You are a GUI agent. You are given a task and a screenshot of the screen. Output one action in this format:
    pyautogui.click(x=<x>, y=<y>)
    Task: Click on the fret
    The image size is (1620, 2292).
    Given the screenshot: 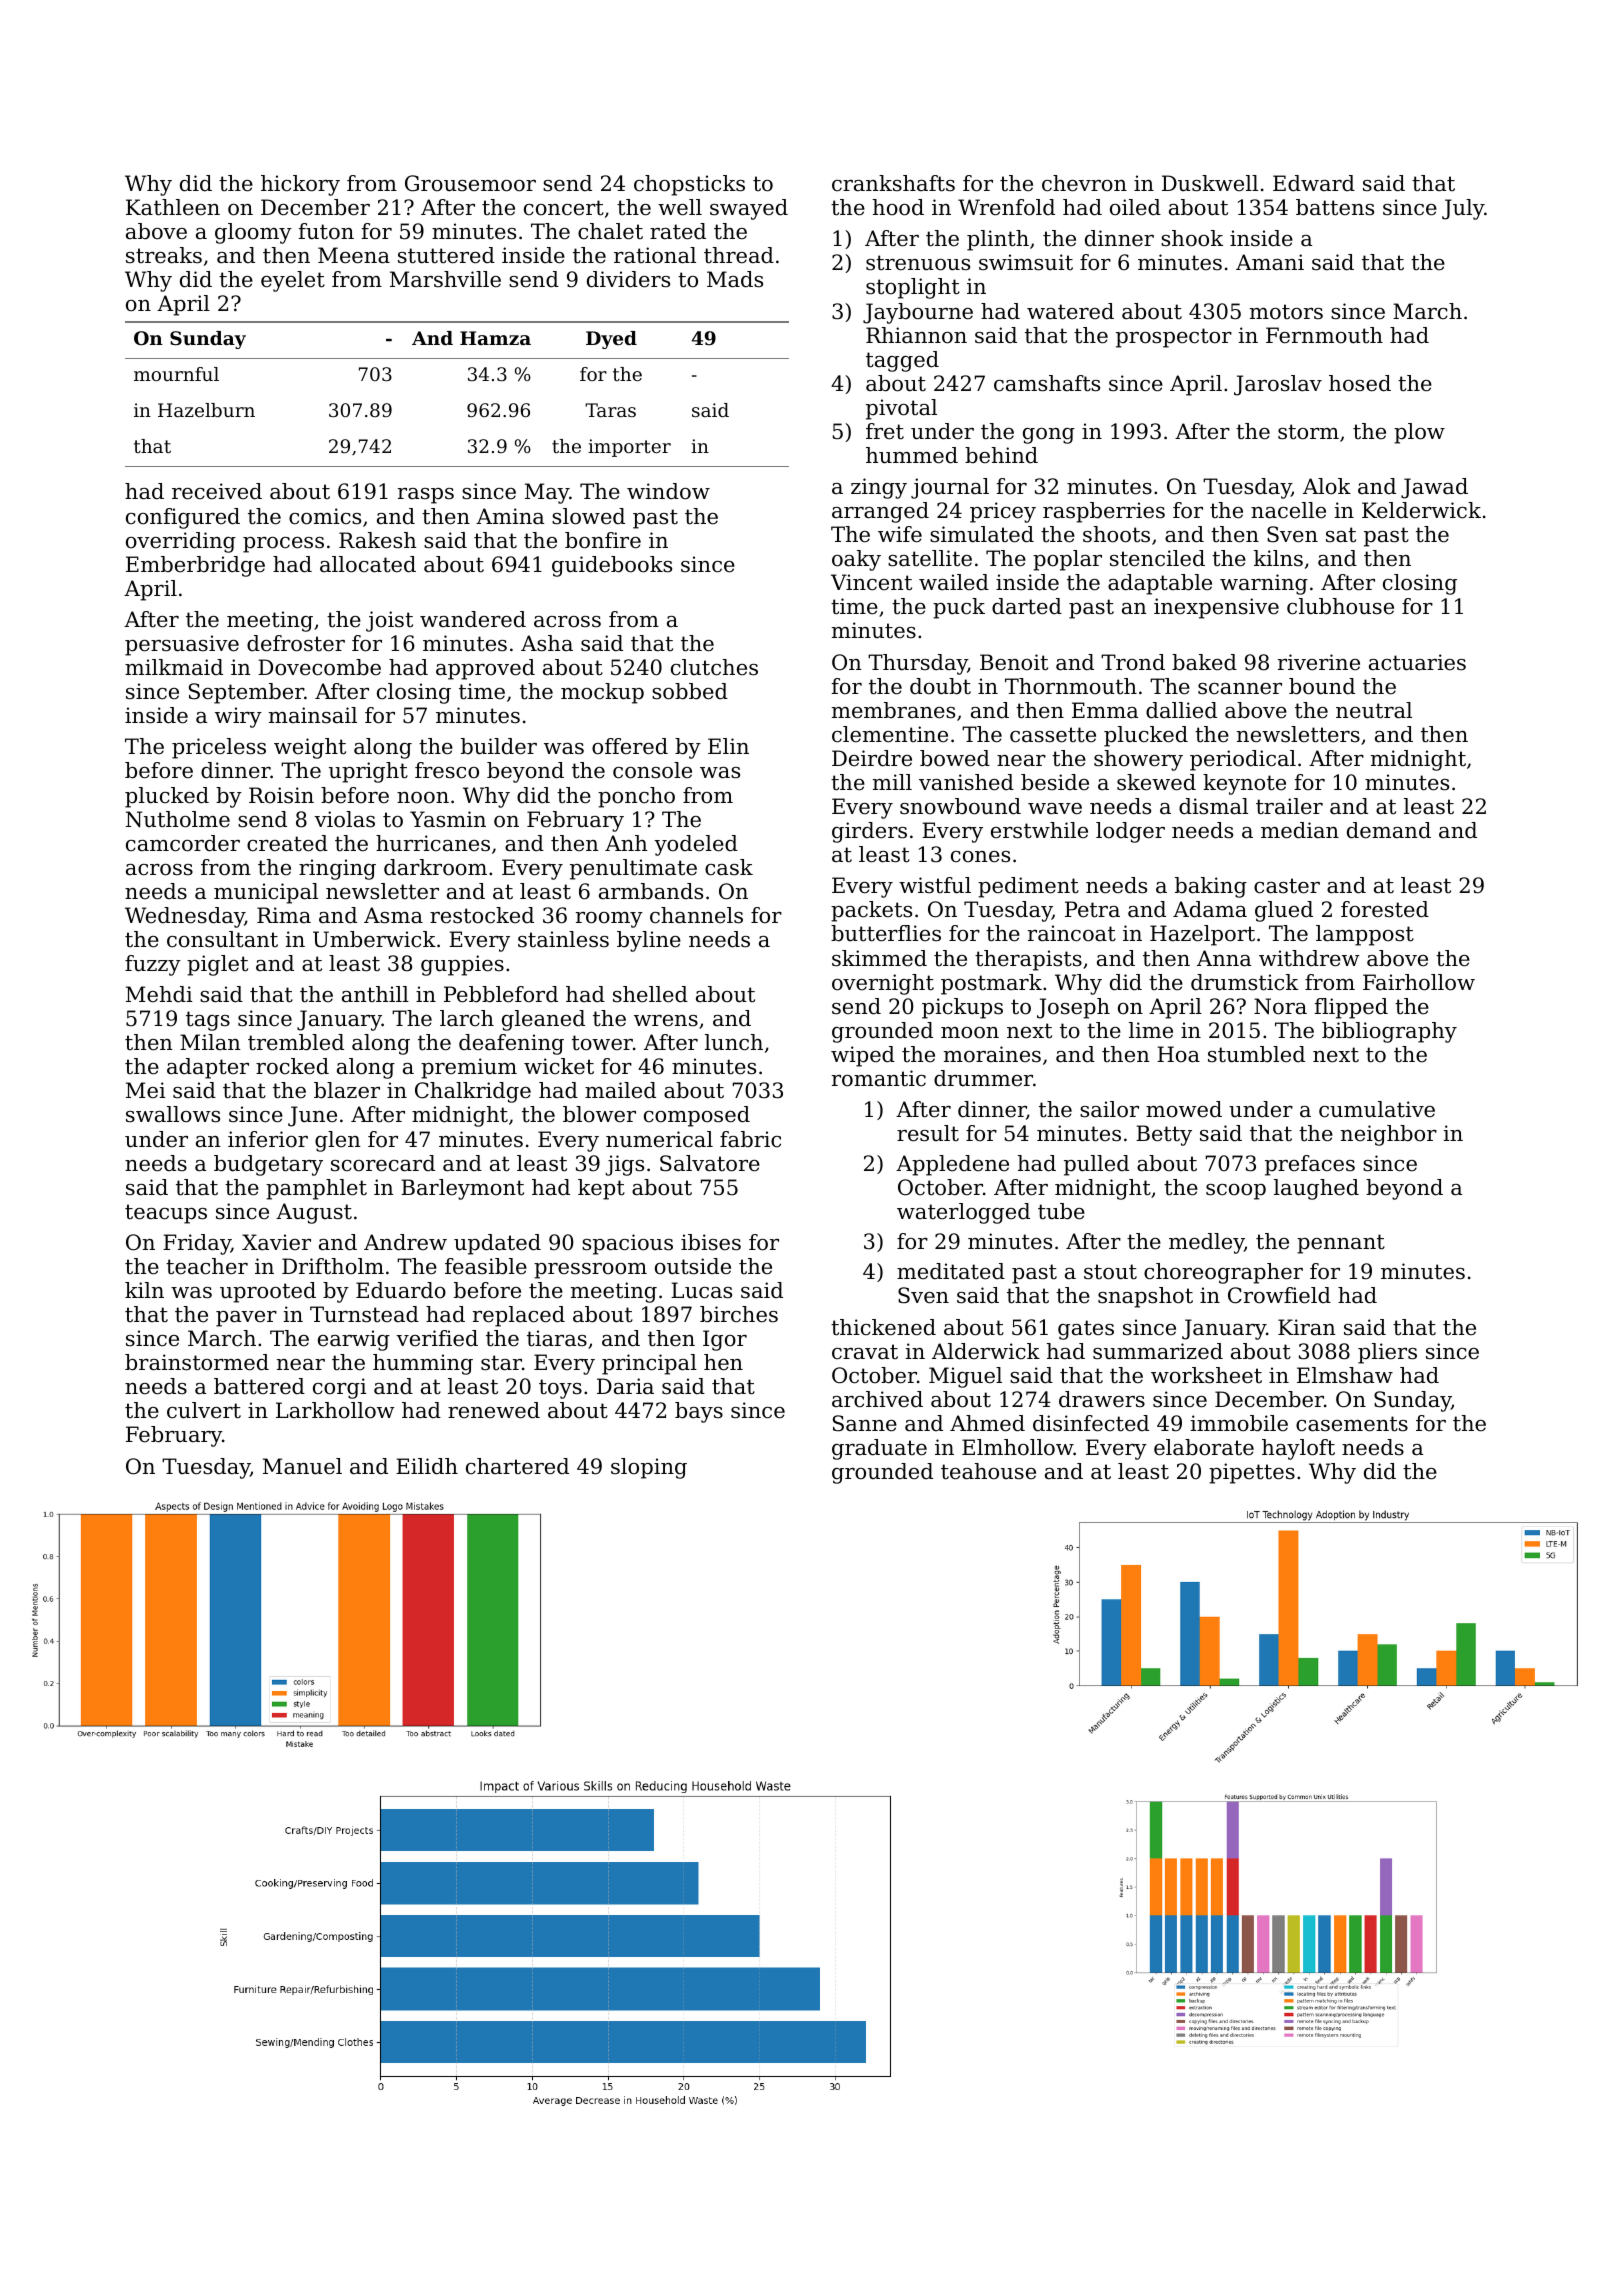 What is the action you would take?
    pyautogui.click(x=885, y=431)
